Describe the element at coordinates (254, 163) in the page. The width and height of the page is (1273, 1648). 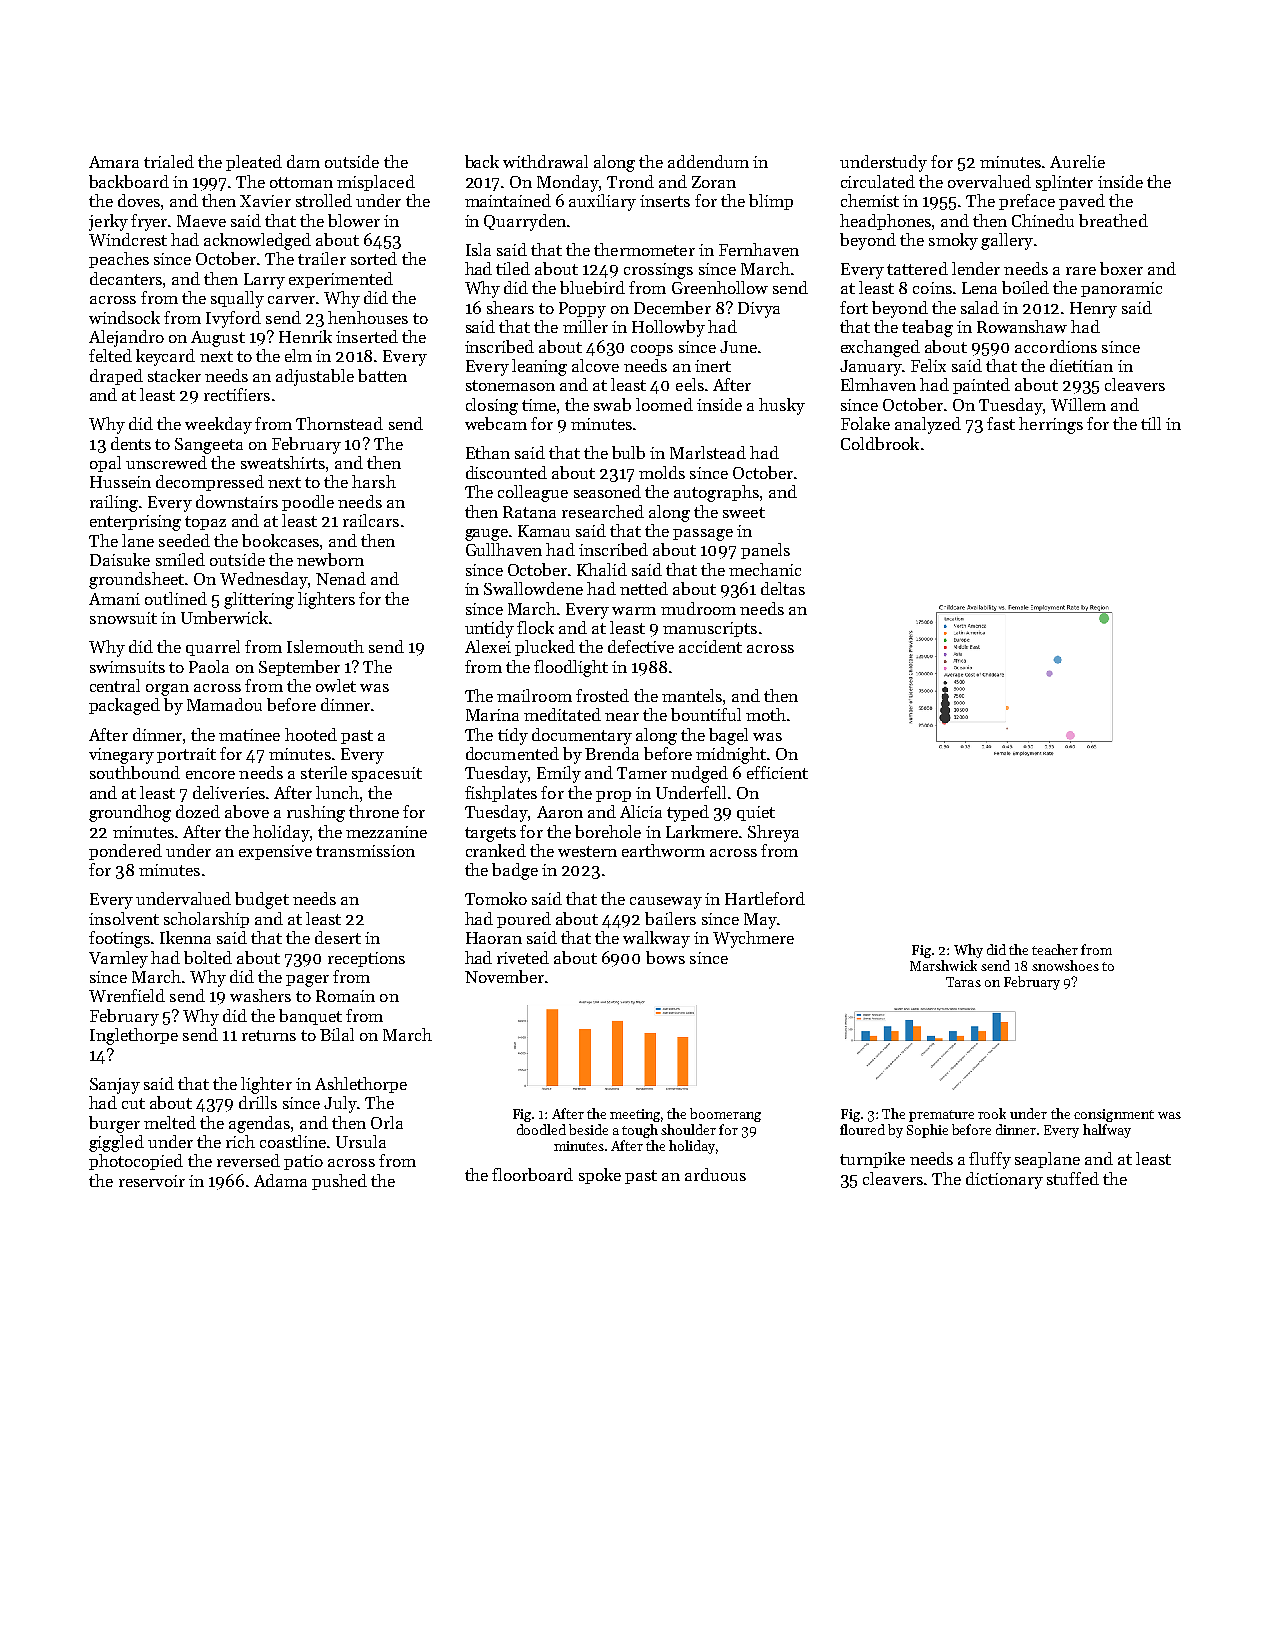
I see `pleated` at that location.
